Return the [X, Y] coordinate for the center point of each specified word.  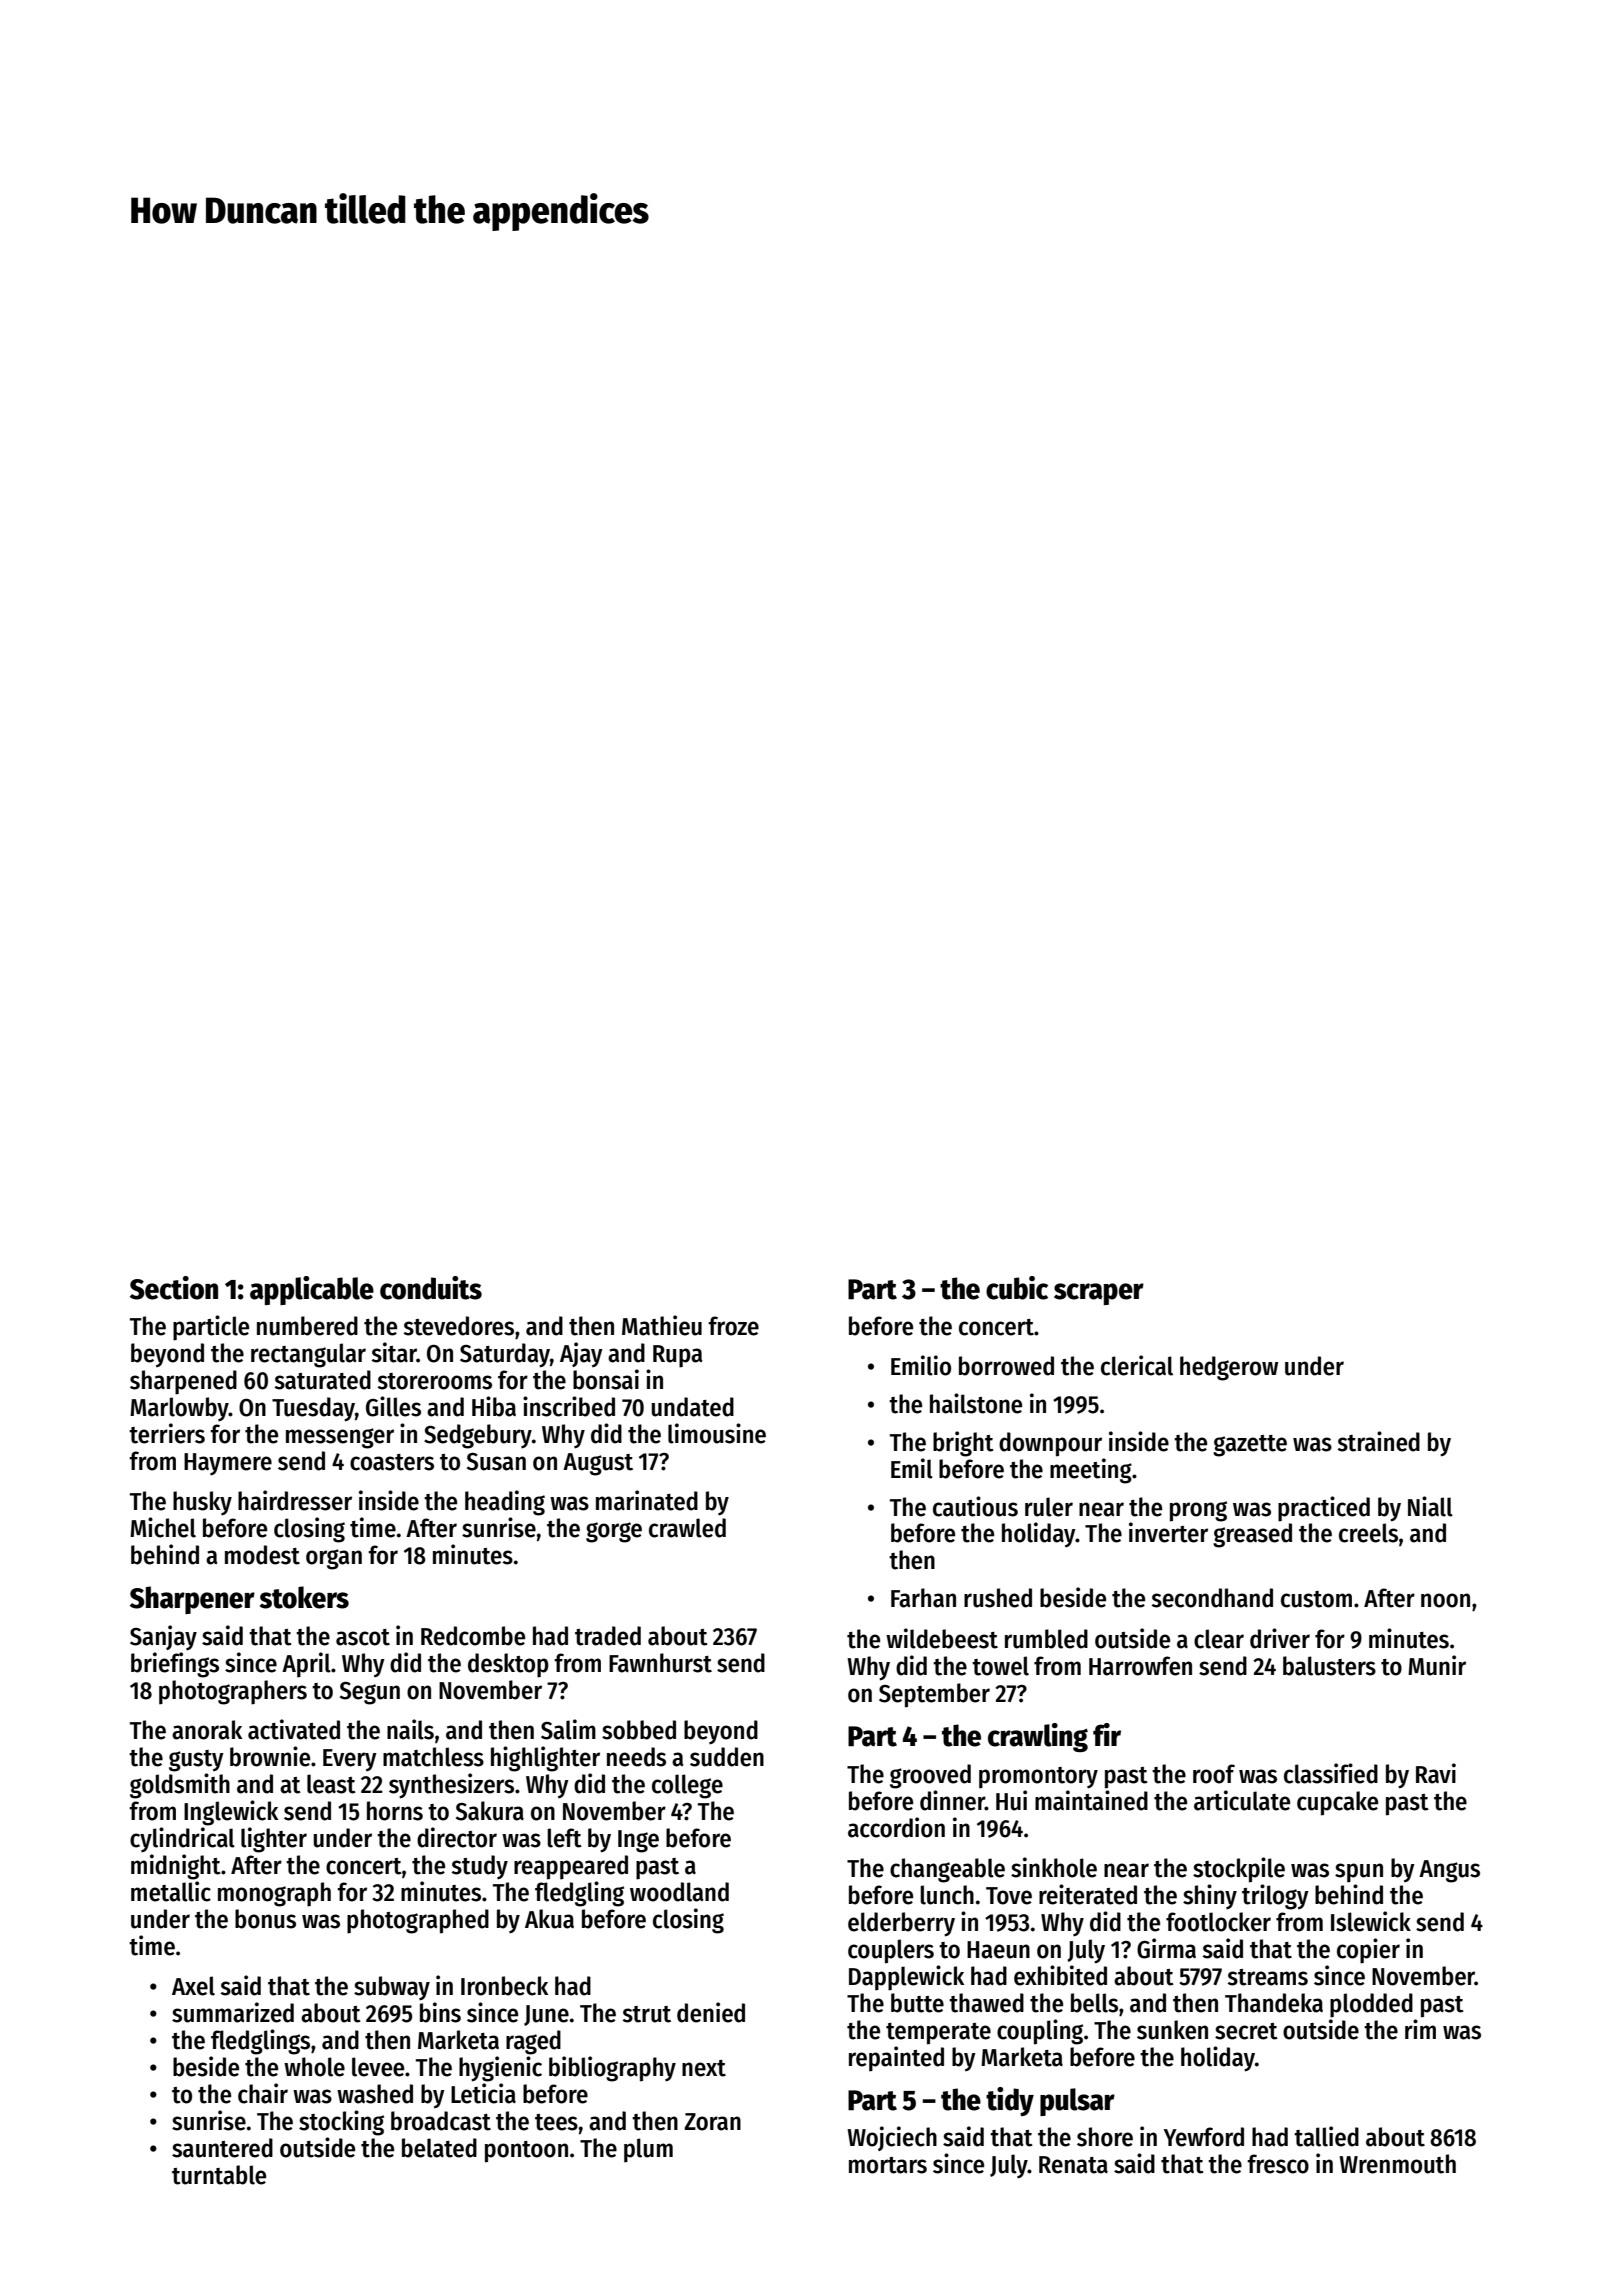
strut [647, 2014]
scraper [1099, 1294]
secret [1246, 2031]
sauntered [222, 2148]
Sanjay [163, 1638]
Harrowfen [1140, 1666]
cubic [1017, 1288]
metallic [171, 1891]
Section [174, 1288]
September [934, 1695]
